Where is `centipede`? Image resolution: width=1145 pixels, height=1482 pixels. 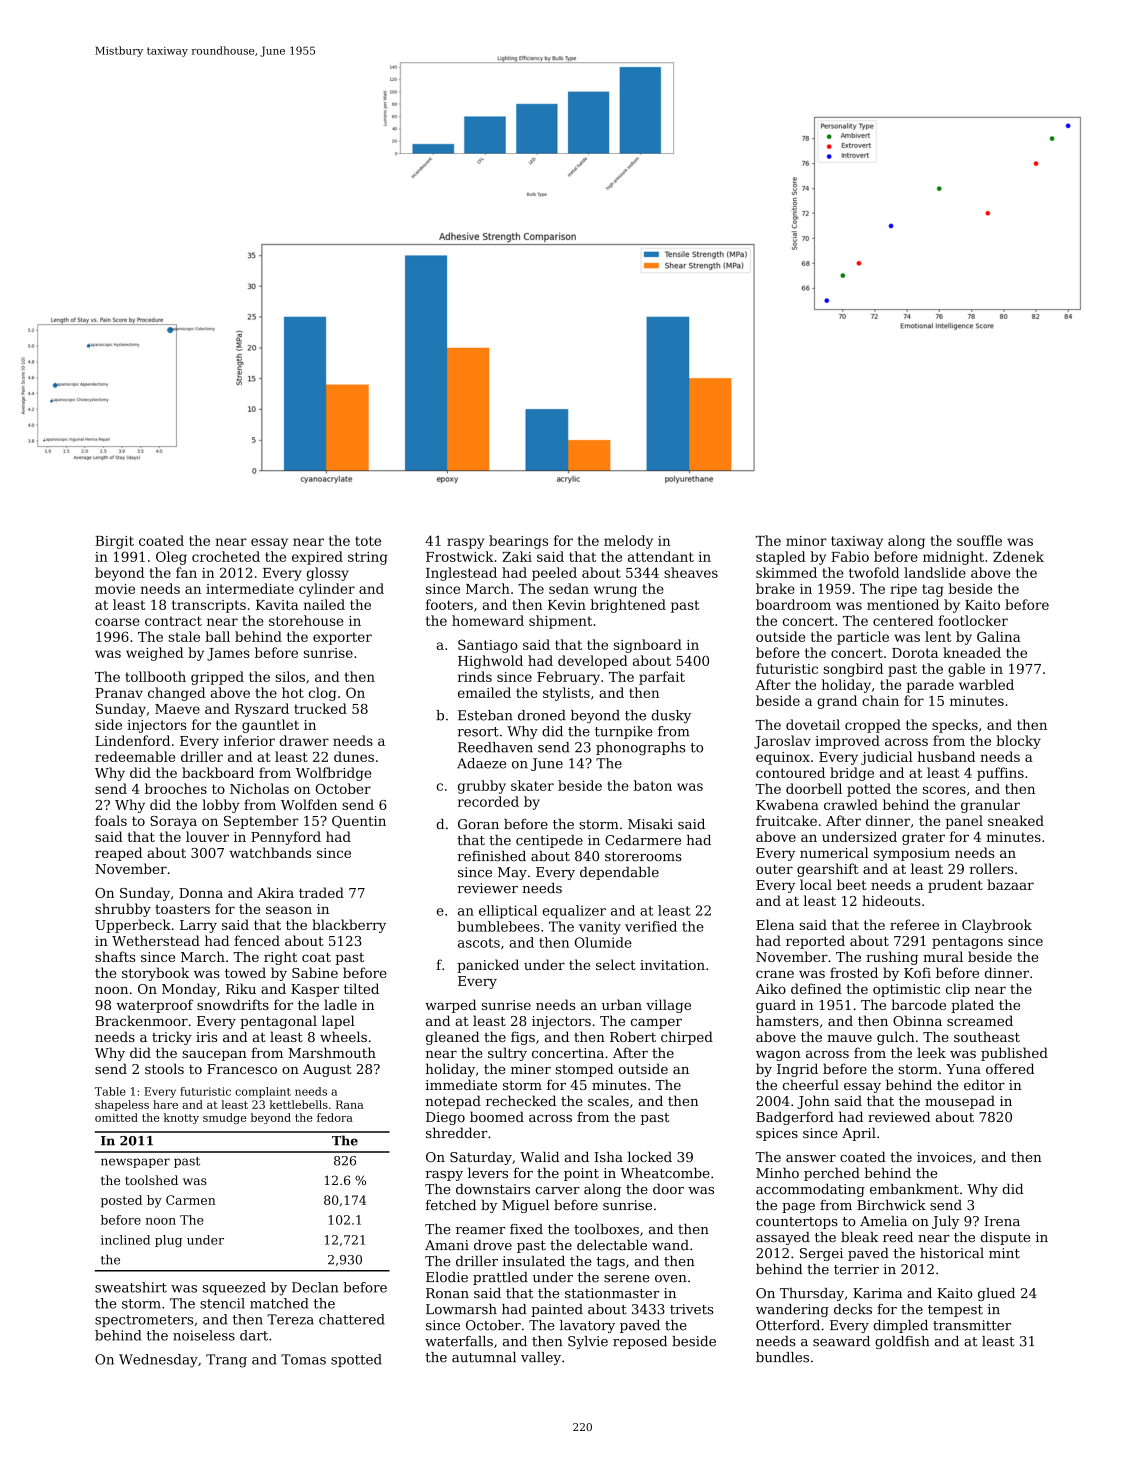 centipede is located at coordinates (549, 841).
